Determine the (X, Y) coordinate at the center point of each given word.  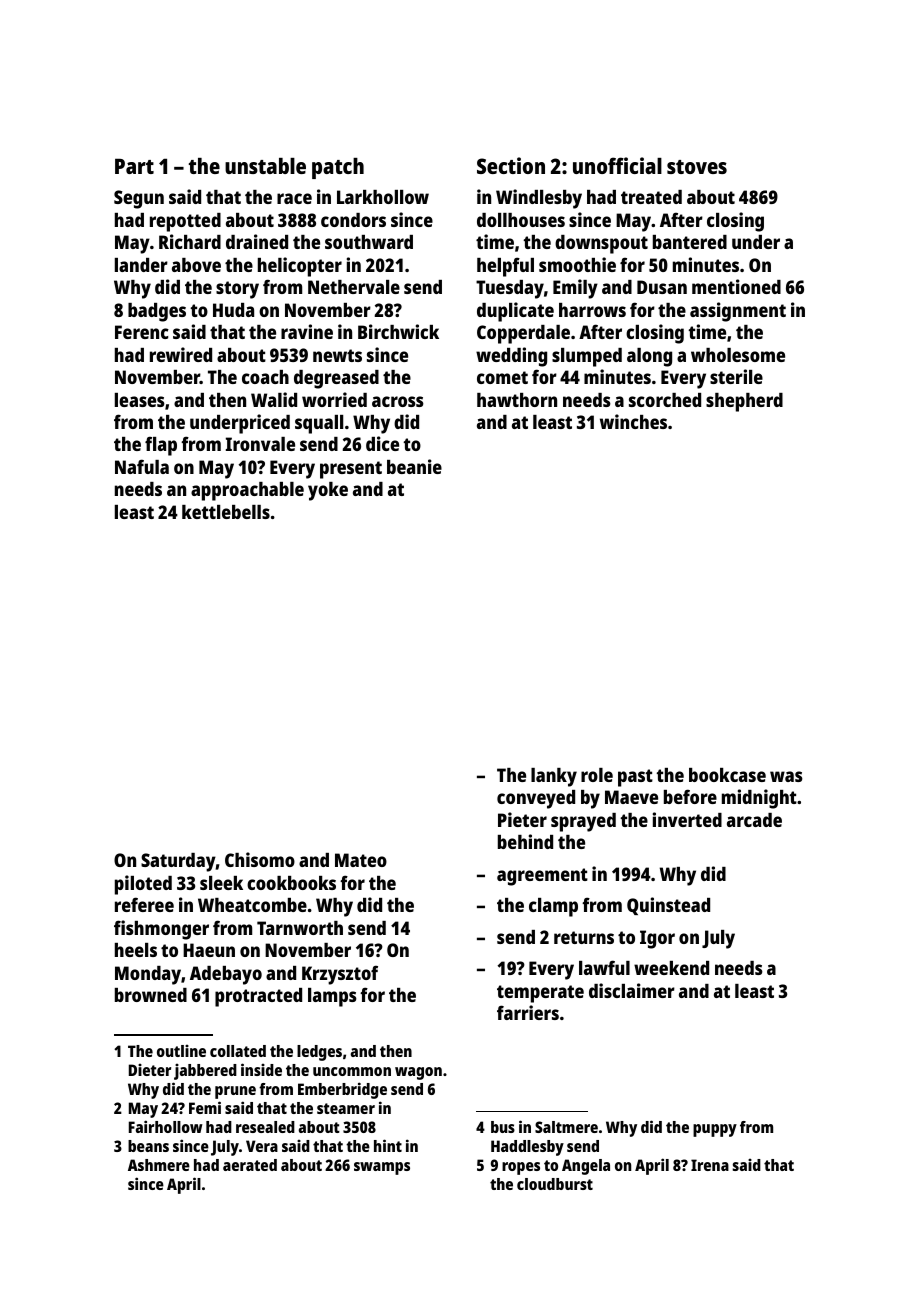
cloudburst (555, 1184)
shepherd (744, 402)
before (690, 796)
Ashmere (159, 1165)
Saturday (178, 862)
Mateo (361, 860)
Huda (233, 310)
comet (502, 377)
